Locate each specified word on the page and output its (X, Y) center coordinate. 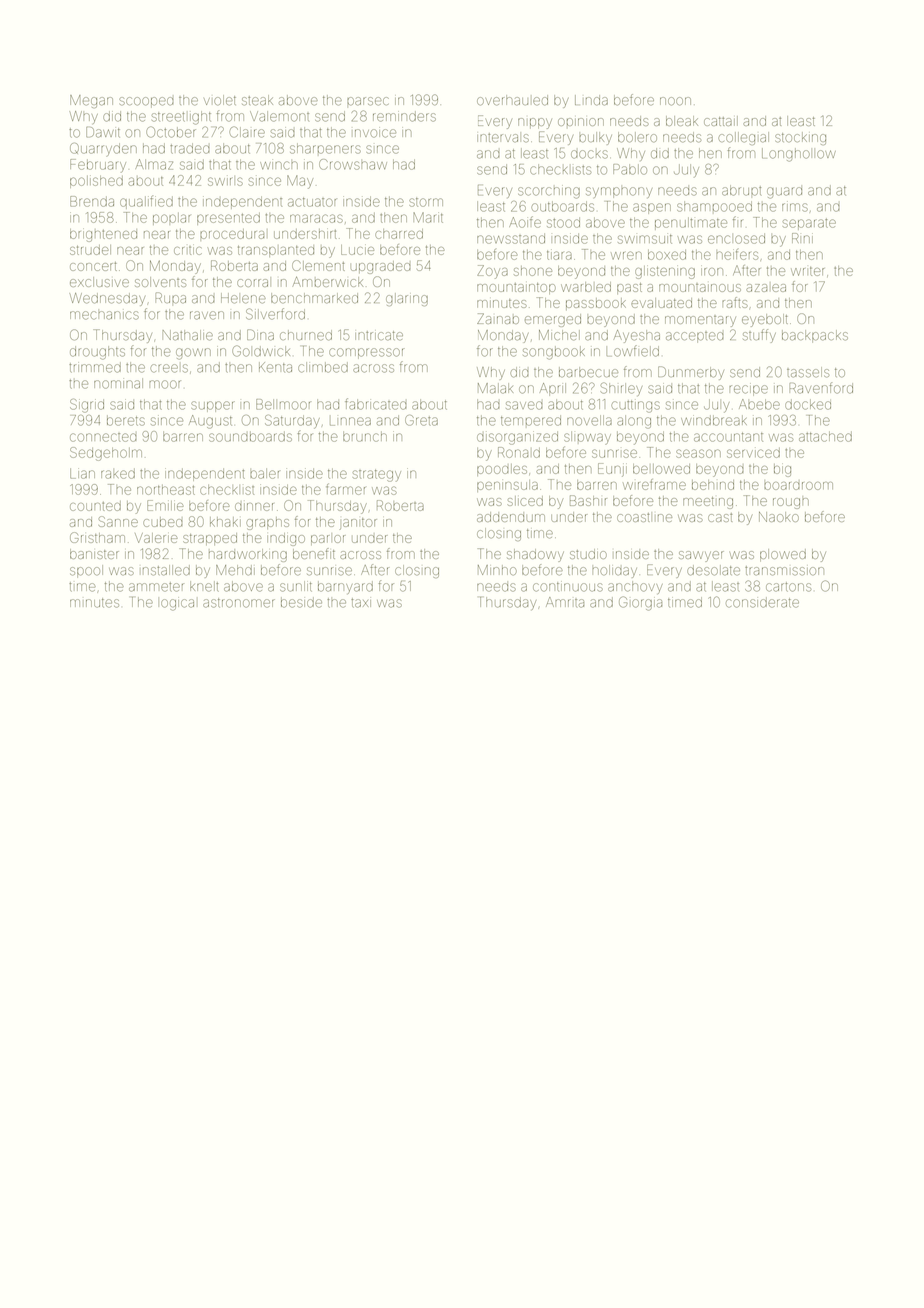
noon (675, 101)
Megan (91, 101)
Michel (559, 335)
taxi (361, 603)
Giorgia (640, 603)
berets (126, 420)
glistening (665, 272)
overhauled (512, 100)
